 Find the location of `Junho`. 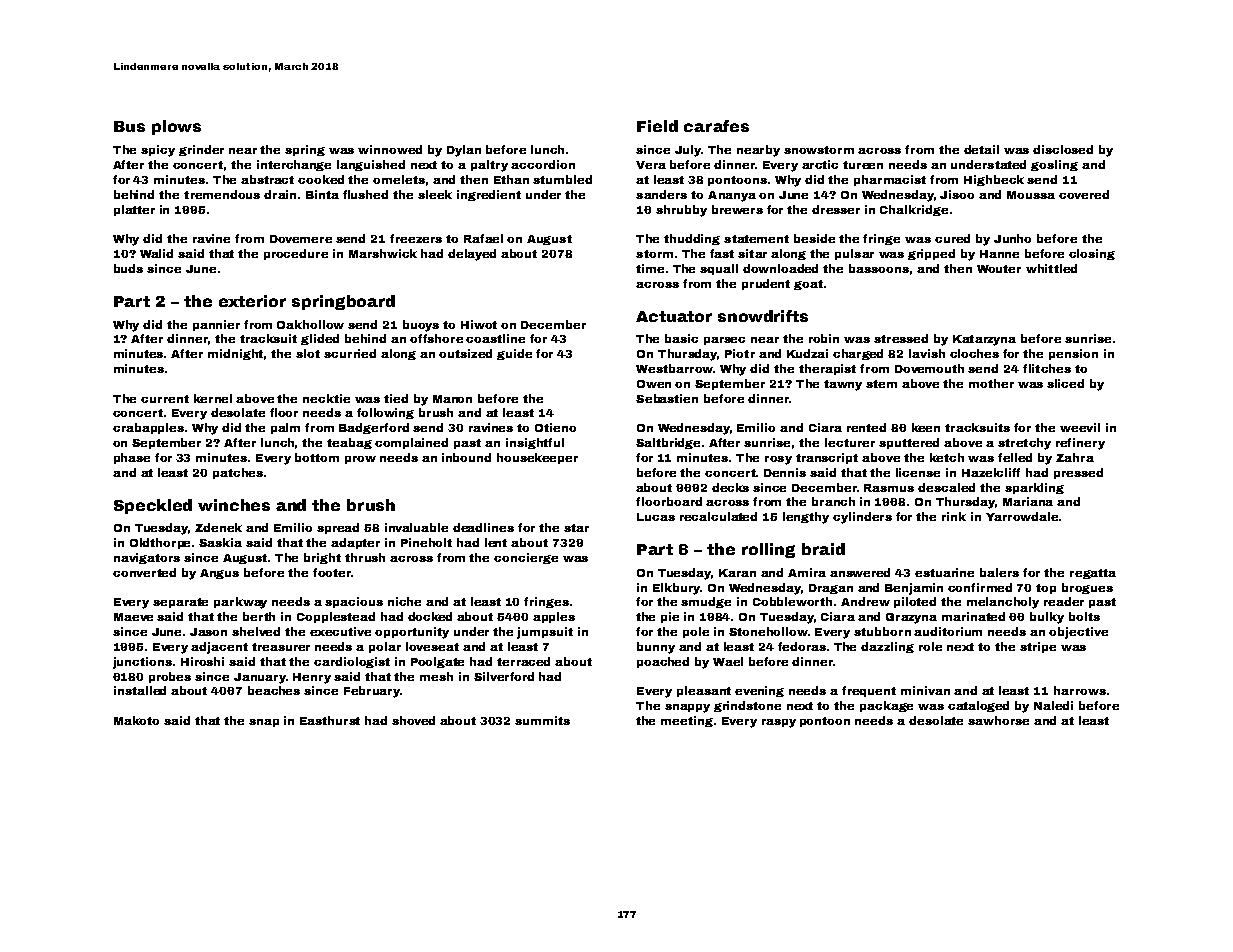

Junho is located at coordinates (1012, 238).
